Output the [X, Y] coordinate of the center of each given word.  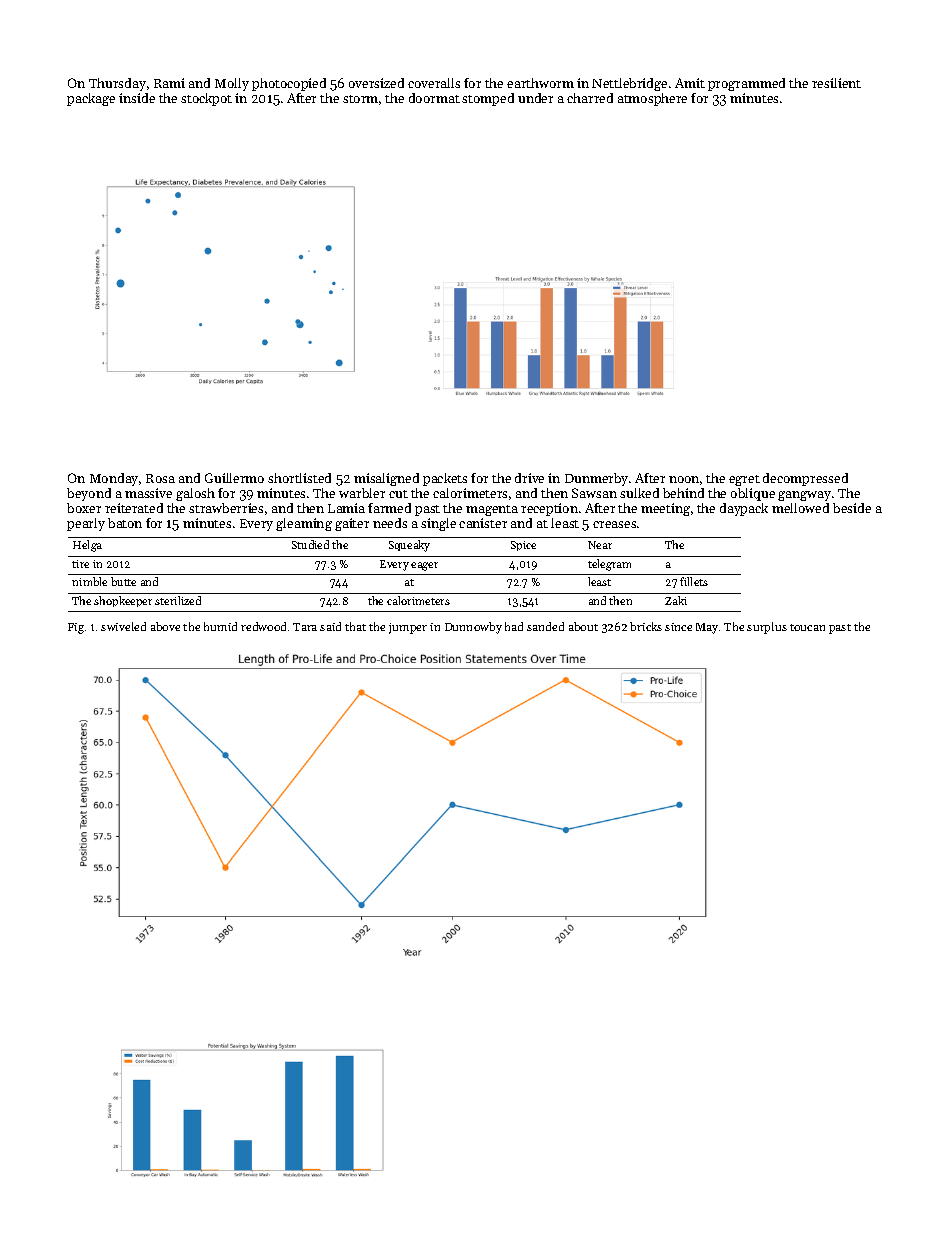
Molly [232, 84]
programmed [746, 84]
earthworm [540, 83]
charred [590, 98]
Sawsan [594, 493]
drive [529, 478]
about [583, 626]
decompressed [805, 479]
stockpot [206, 99]
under [535, 98]
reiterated [134, 508]
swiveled [123, 626]
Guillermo [234, 478]
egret [744, 480]
